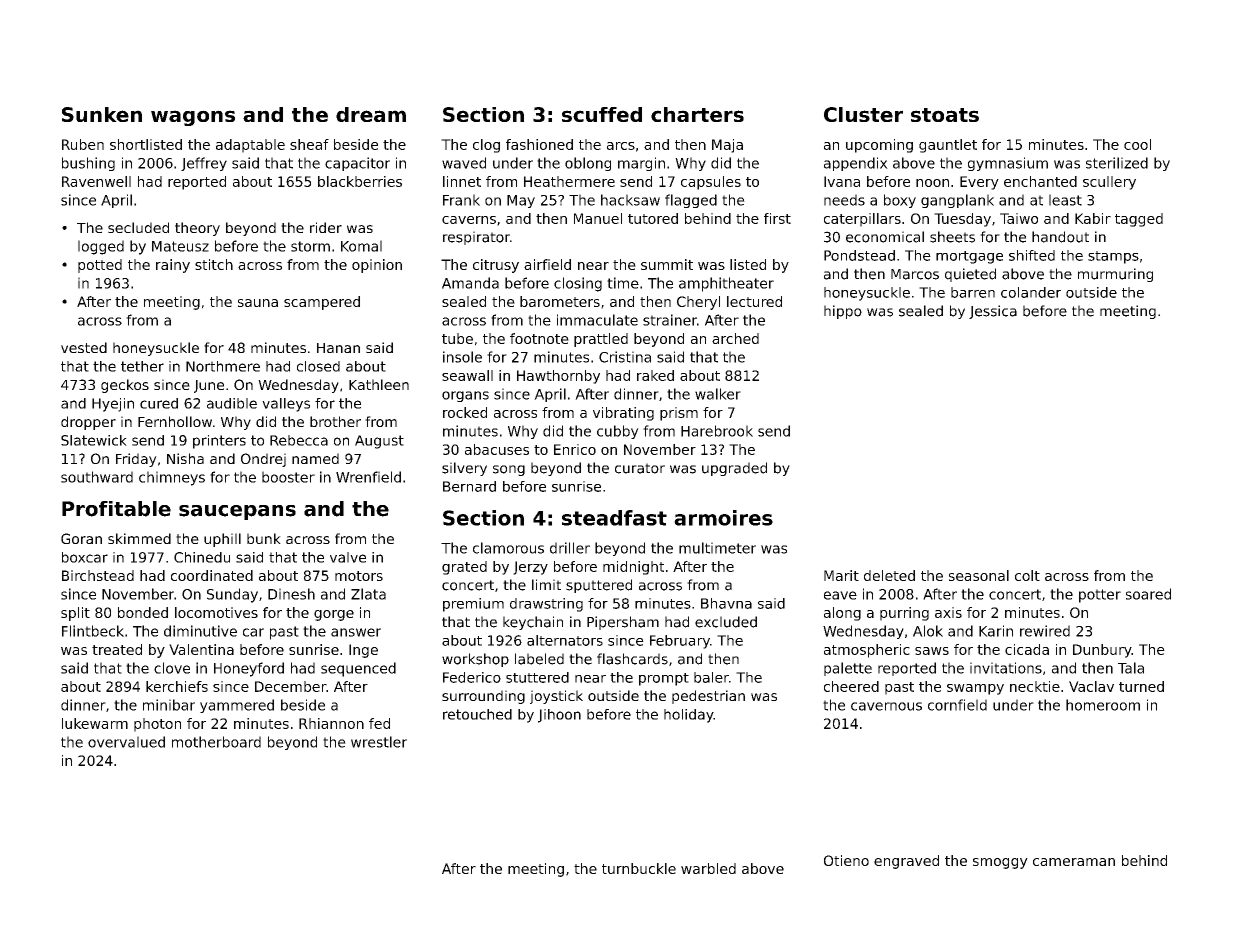  I want to click on Dunbury, so click(1102, 651).
